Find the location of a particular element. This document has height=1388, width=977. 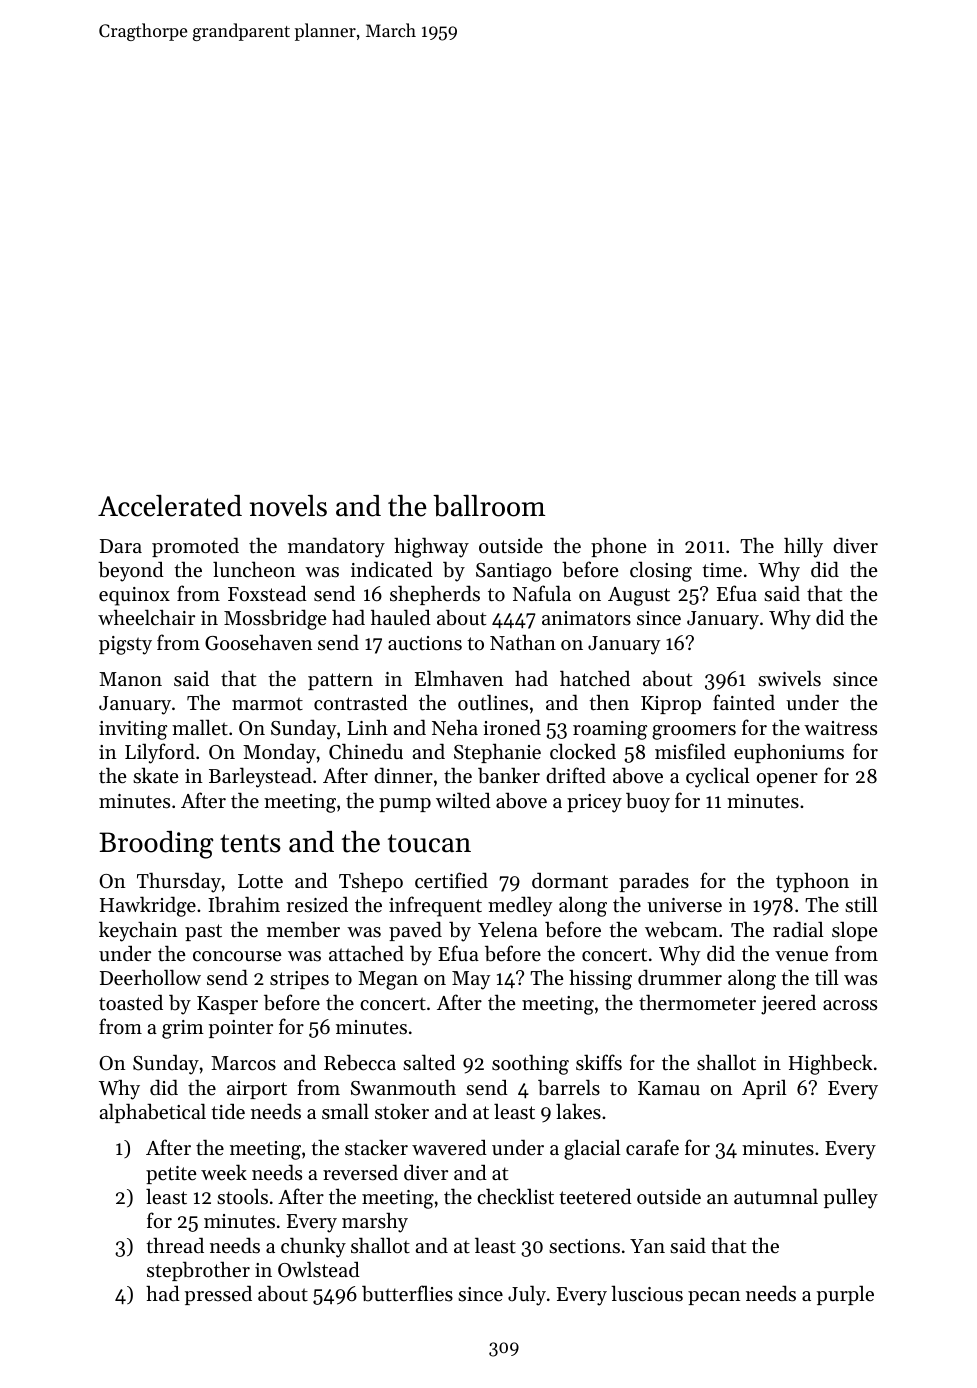

paved is located at coordinates (415, 931).
